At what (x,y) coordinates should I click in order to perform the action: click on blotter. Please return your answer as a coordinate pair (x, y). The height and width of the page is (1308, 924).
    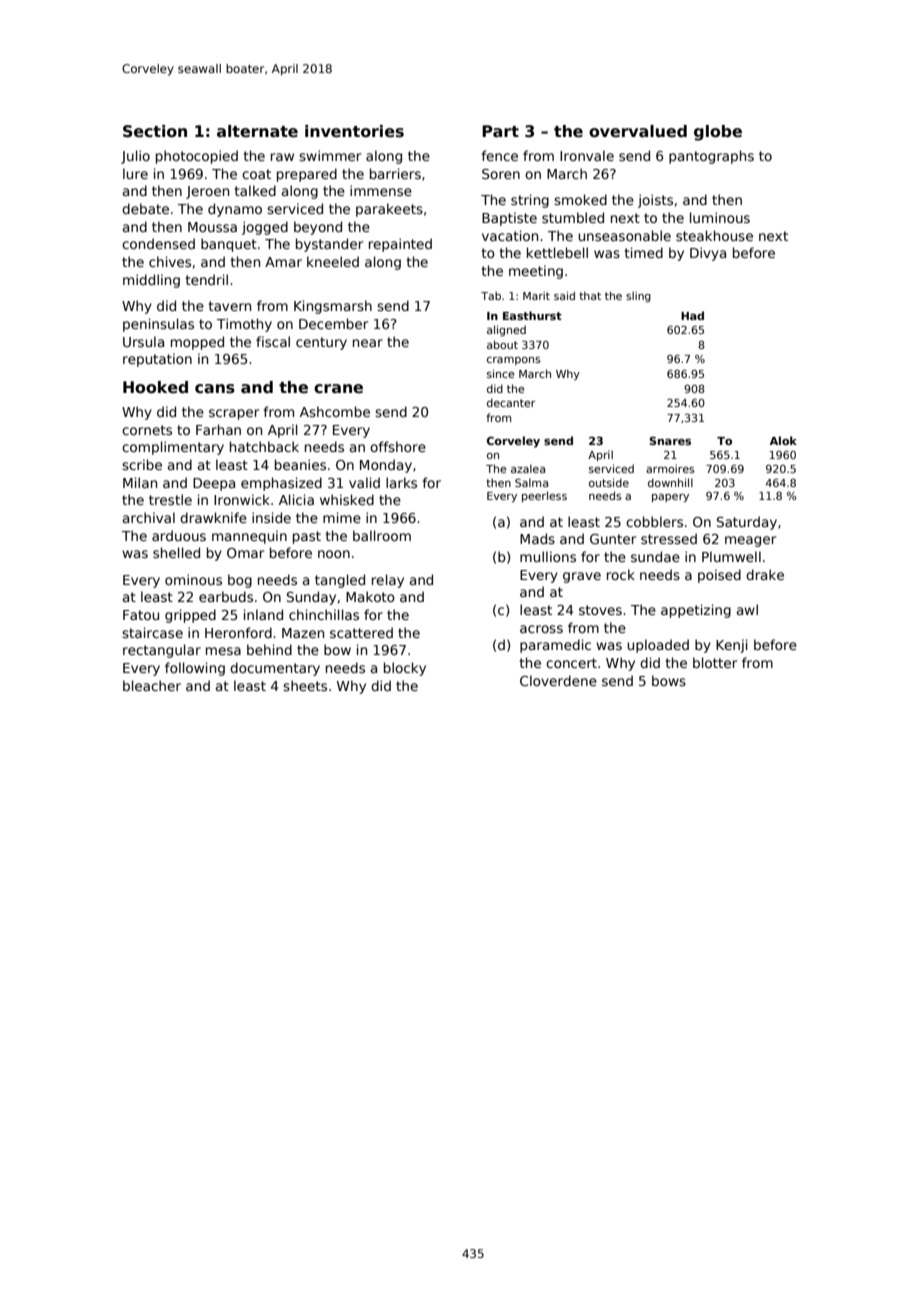
    Looking at the image, I should click on (715, 662).
